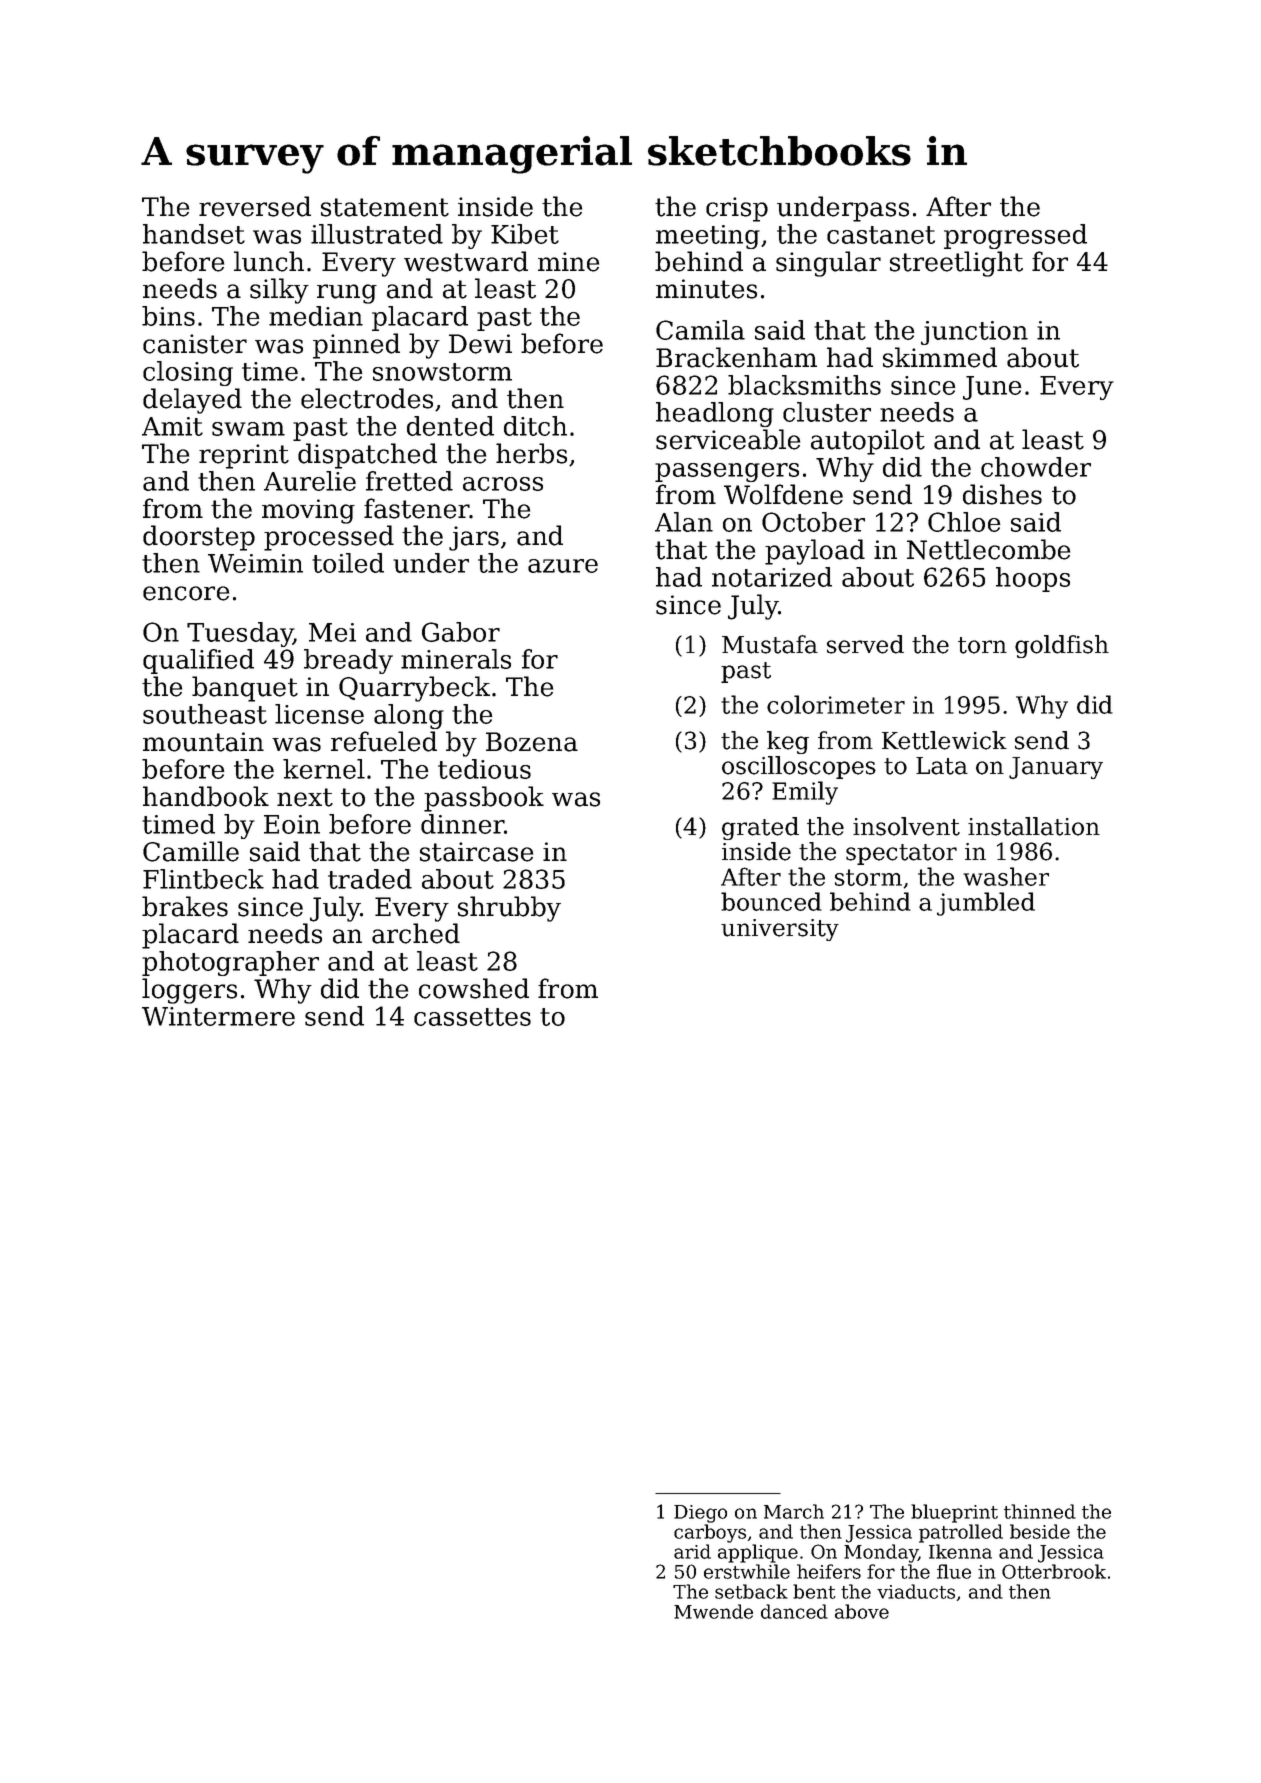 The height and width of the document is (1783, 1261). Describe the element at coordinates (881, 235) in the document. I see `castanet` at that location.
